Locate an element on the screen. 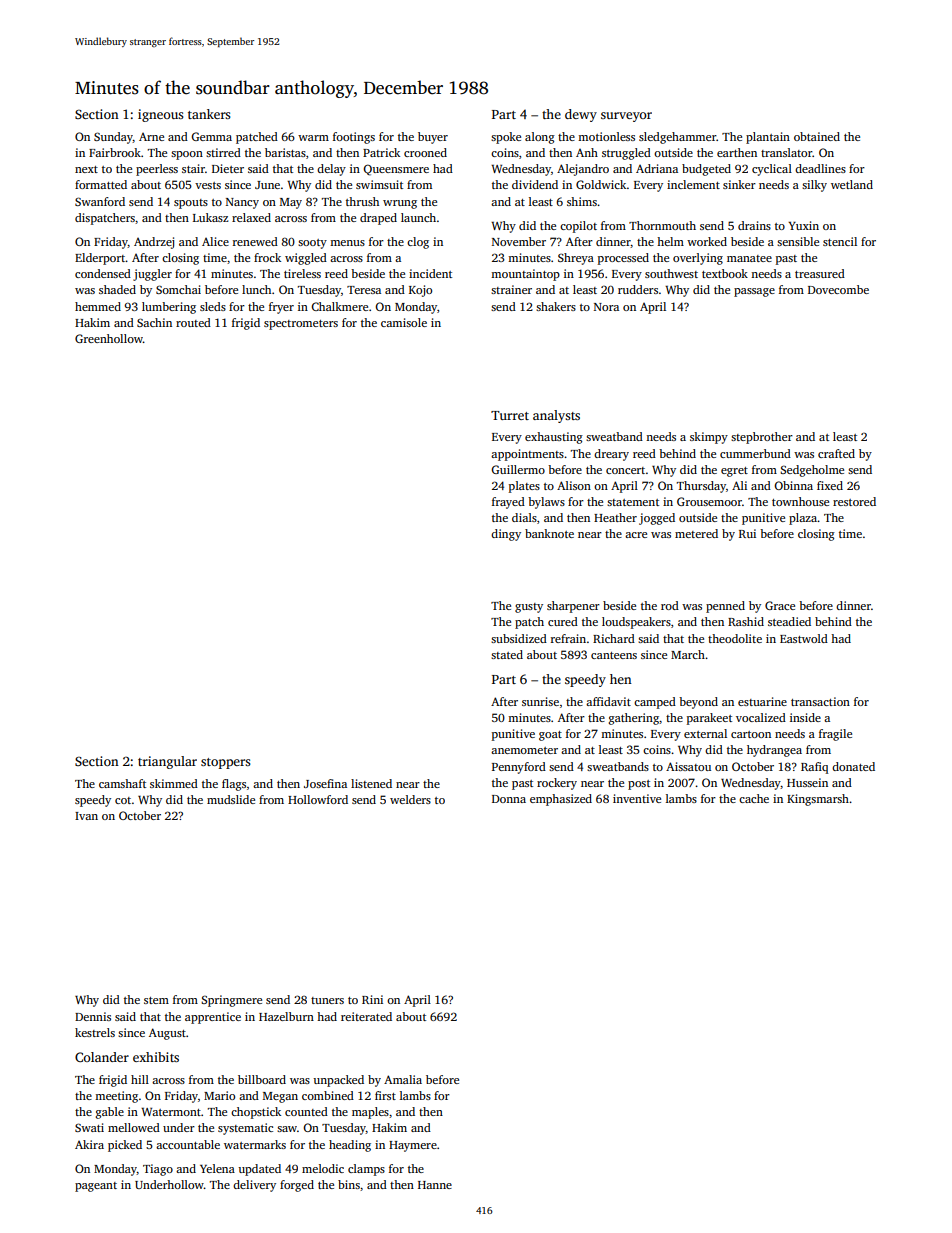 The image size is (952, 1233). mudslide is located at coordinates (231, 799).
